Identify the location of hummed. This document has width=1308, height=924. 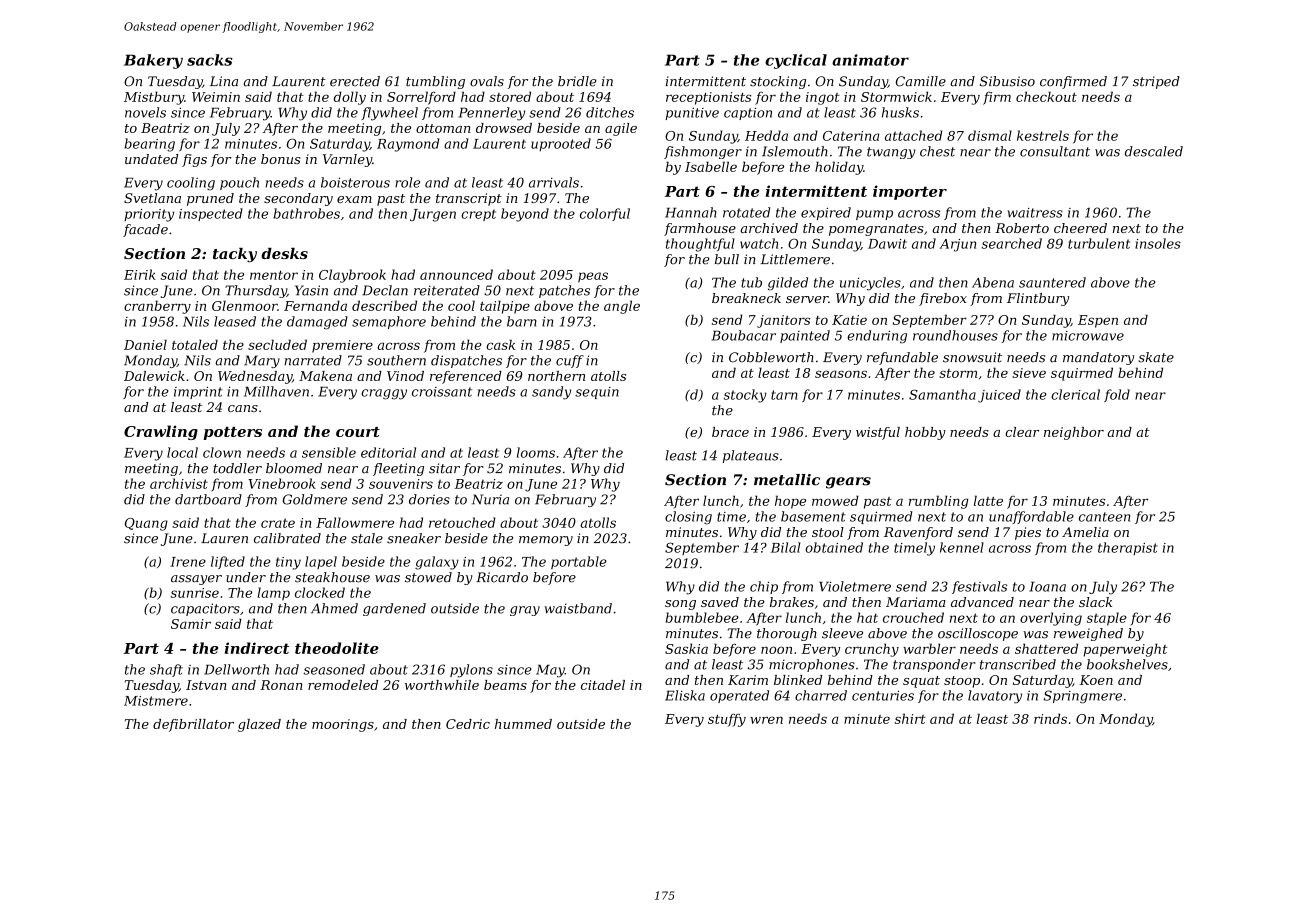
(523, 724).
